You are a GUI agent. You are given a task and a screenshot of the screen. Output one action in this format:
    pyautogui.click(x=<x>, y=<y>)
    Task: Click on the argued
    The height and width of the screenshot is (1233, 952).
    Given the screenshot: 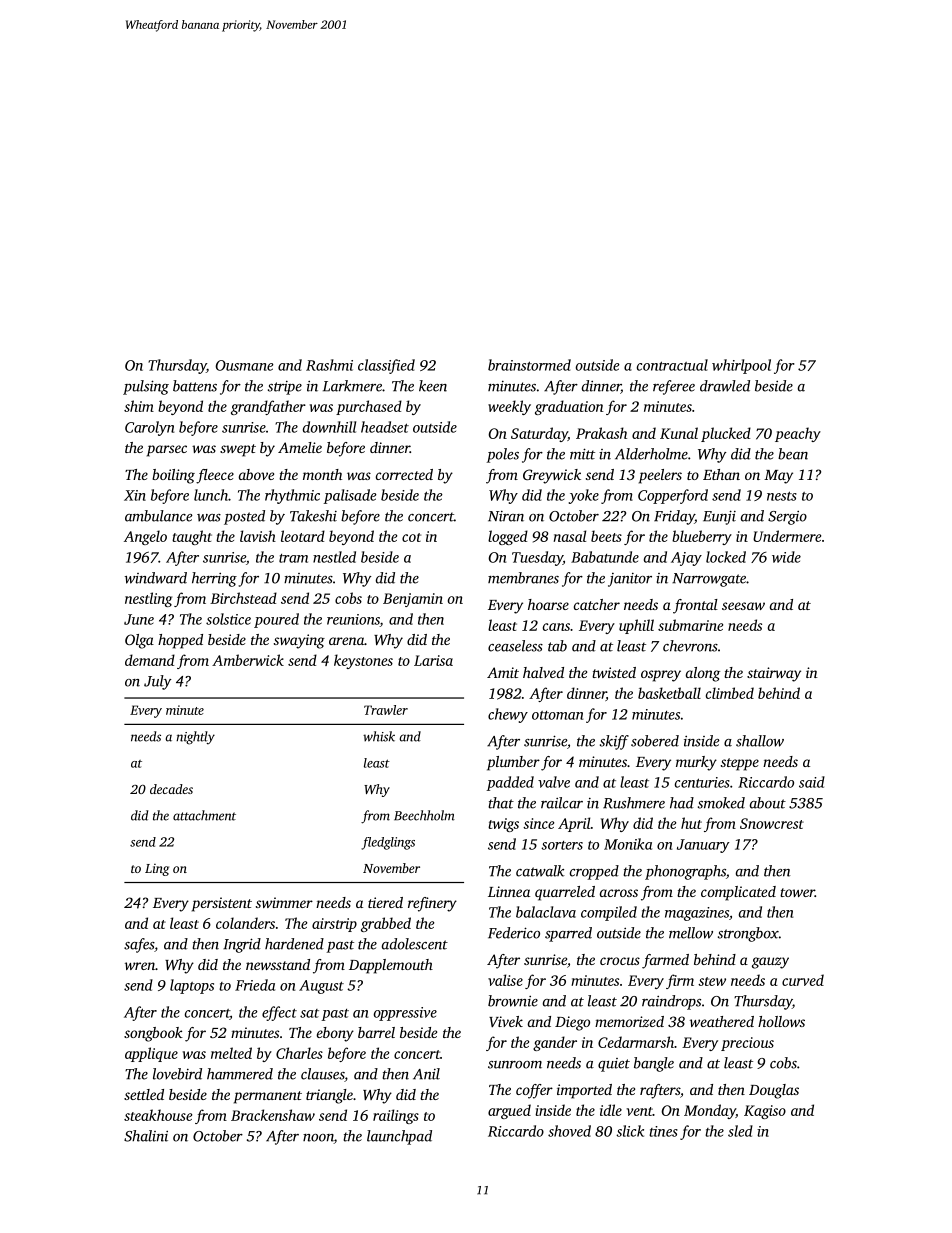 What is the action you would take?
    pyautogui.click(x=509, y=1111)
